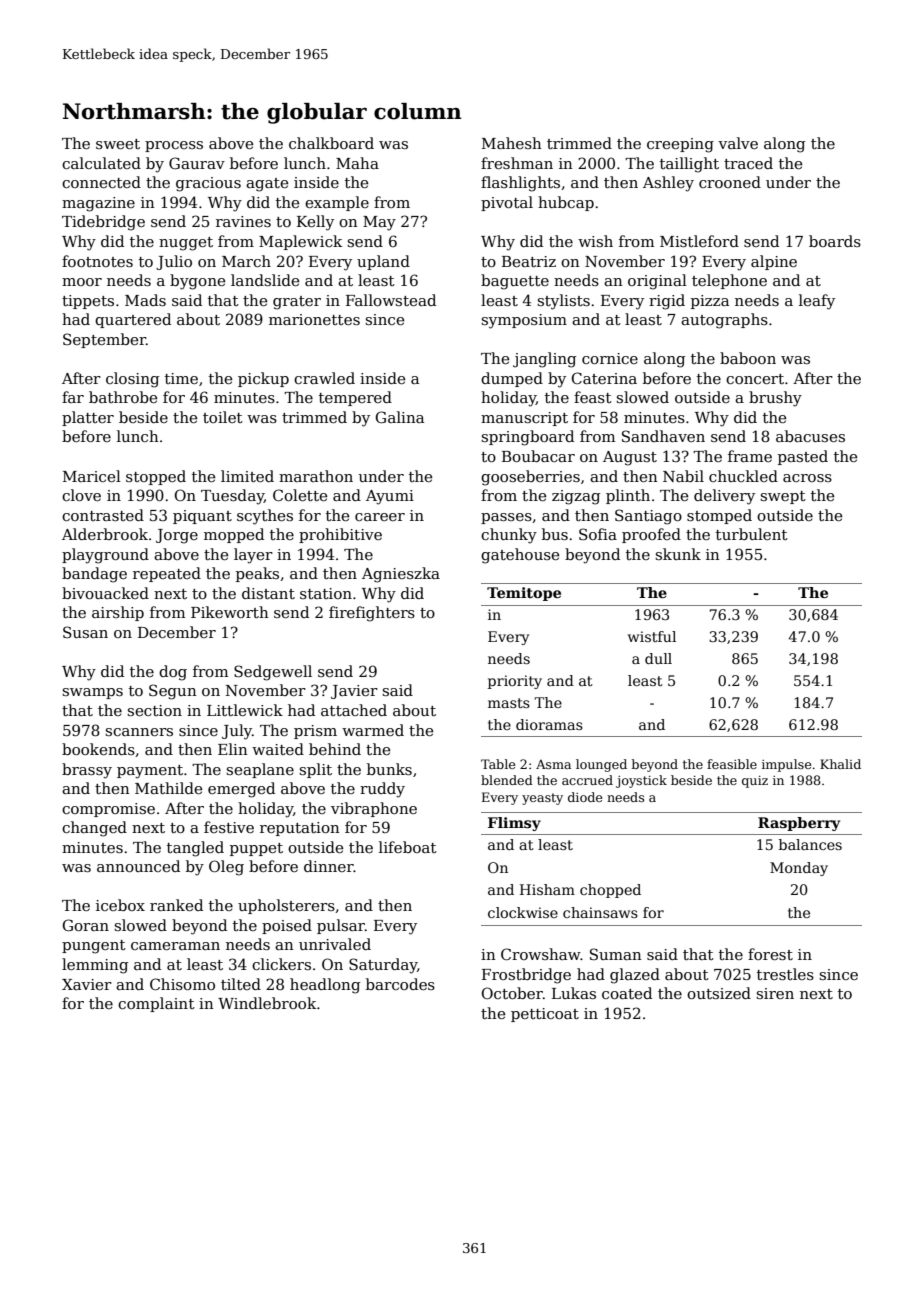 The width and height of the screenshot is (924, 1308). Describe the element at coordinates (177, 536) in the screenshot. I see `Jorge` at that location.
